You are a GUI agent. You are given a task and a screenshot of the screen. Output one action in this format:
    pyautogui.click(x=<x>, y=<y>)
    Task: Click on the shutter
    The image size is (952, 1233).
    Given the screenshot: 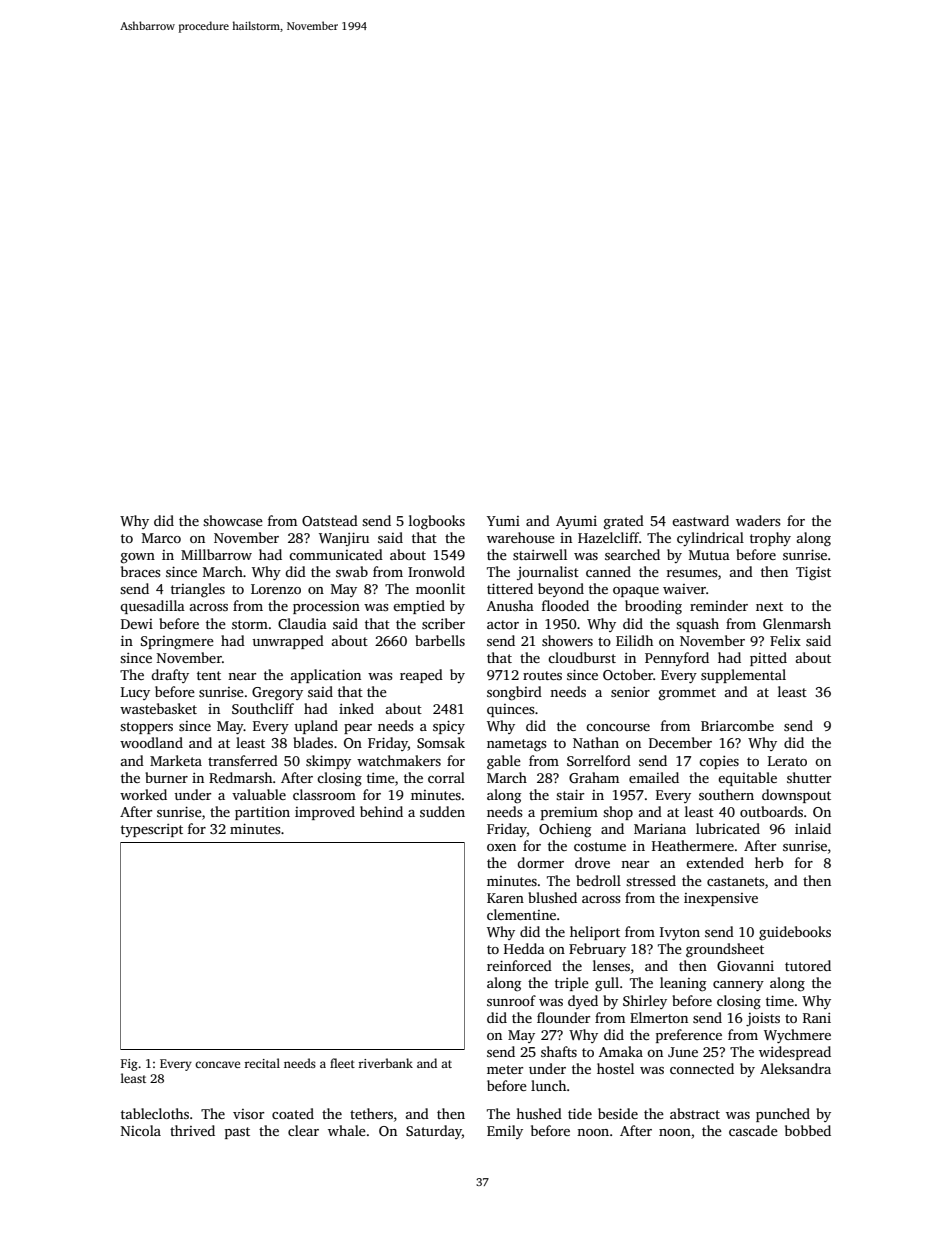 What is the action you would take?
    pyautogui.click(x=809, y=777)
